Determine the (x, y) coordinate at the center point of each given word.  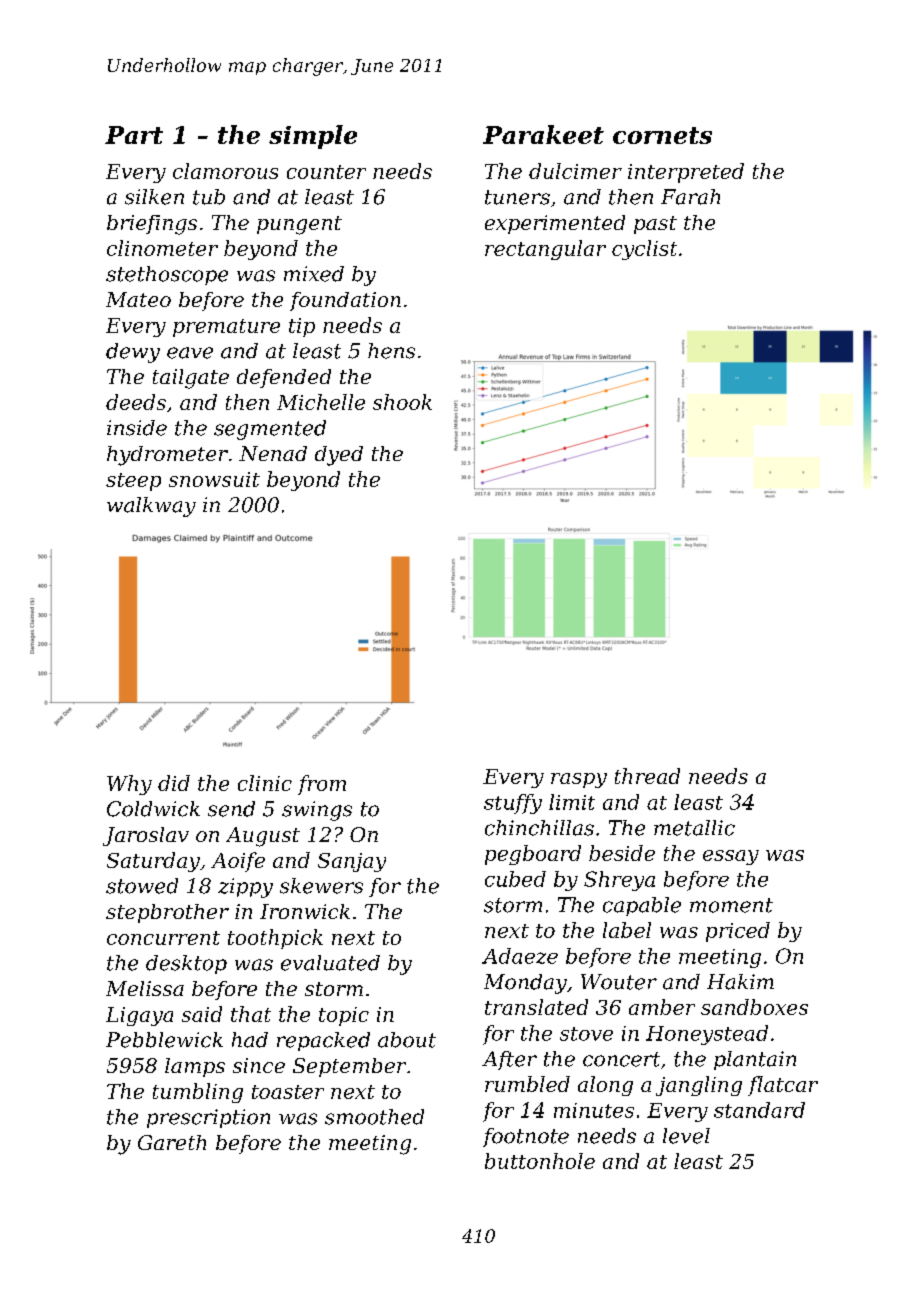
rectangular (545, 250)
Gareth (172, 1142)
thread (647, 776)
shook (402, 402)
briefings (152, 225)
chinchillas (539, 828)
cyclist (644, 250)
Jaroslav (146, 836)
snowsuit (214, 479)
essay (731, 857)
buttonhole (540, 1161)
